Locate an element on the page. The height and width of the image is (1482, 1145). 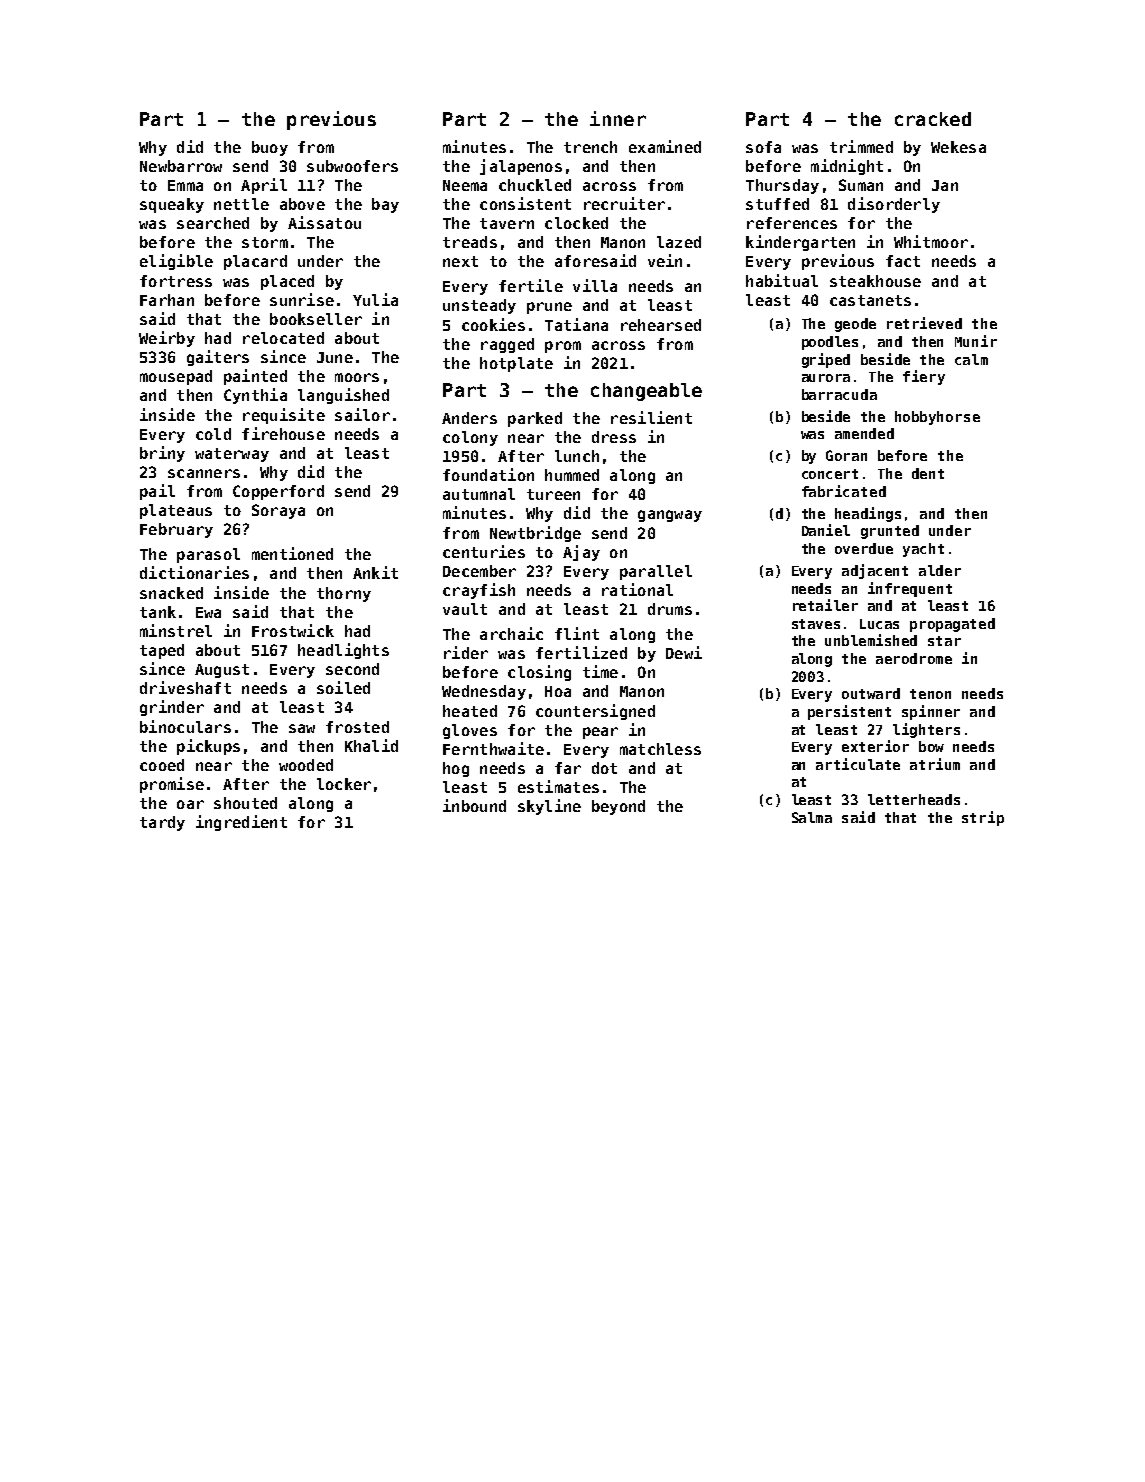
locker is located at coordinates (344, 784).
